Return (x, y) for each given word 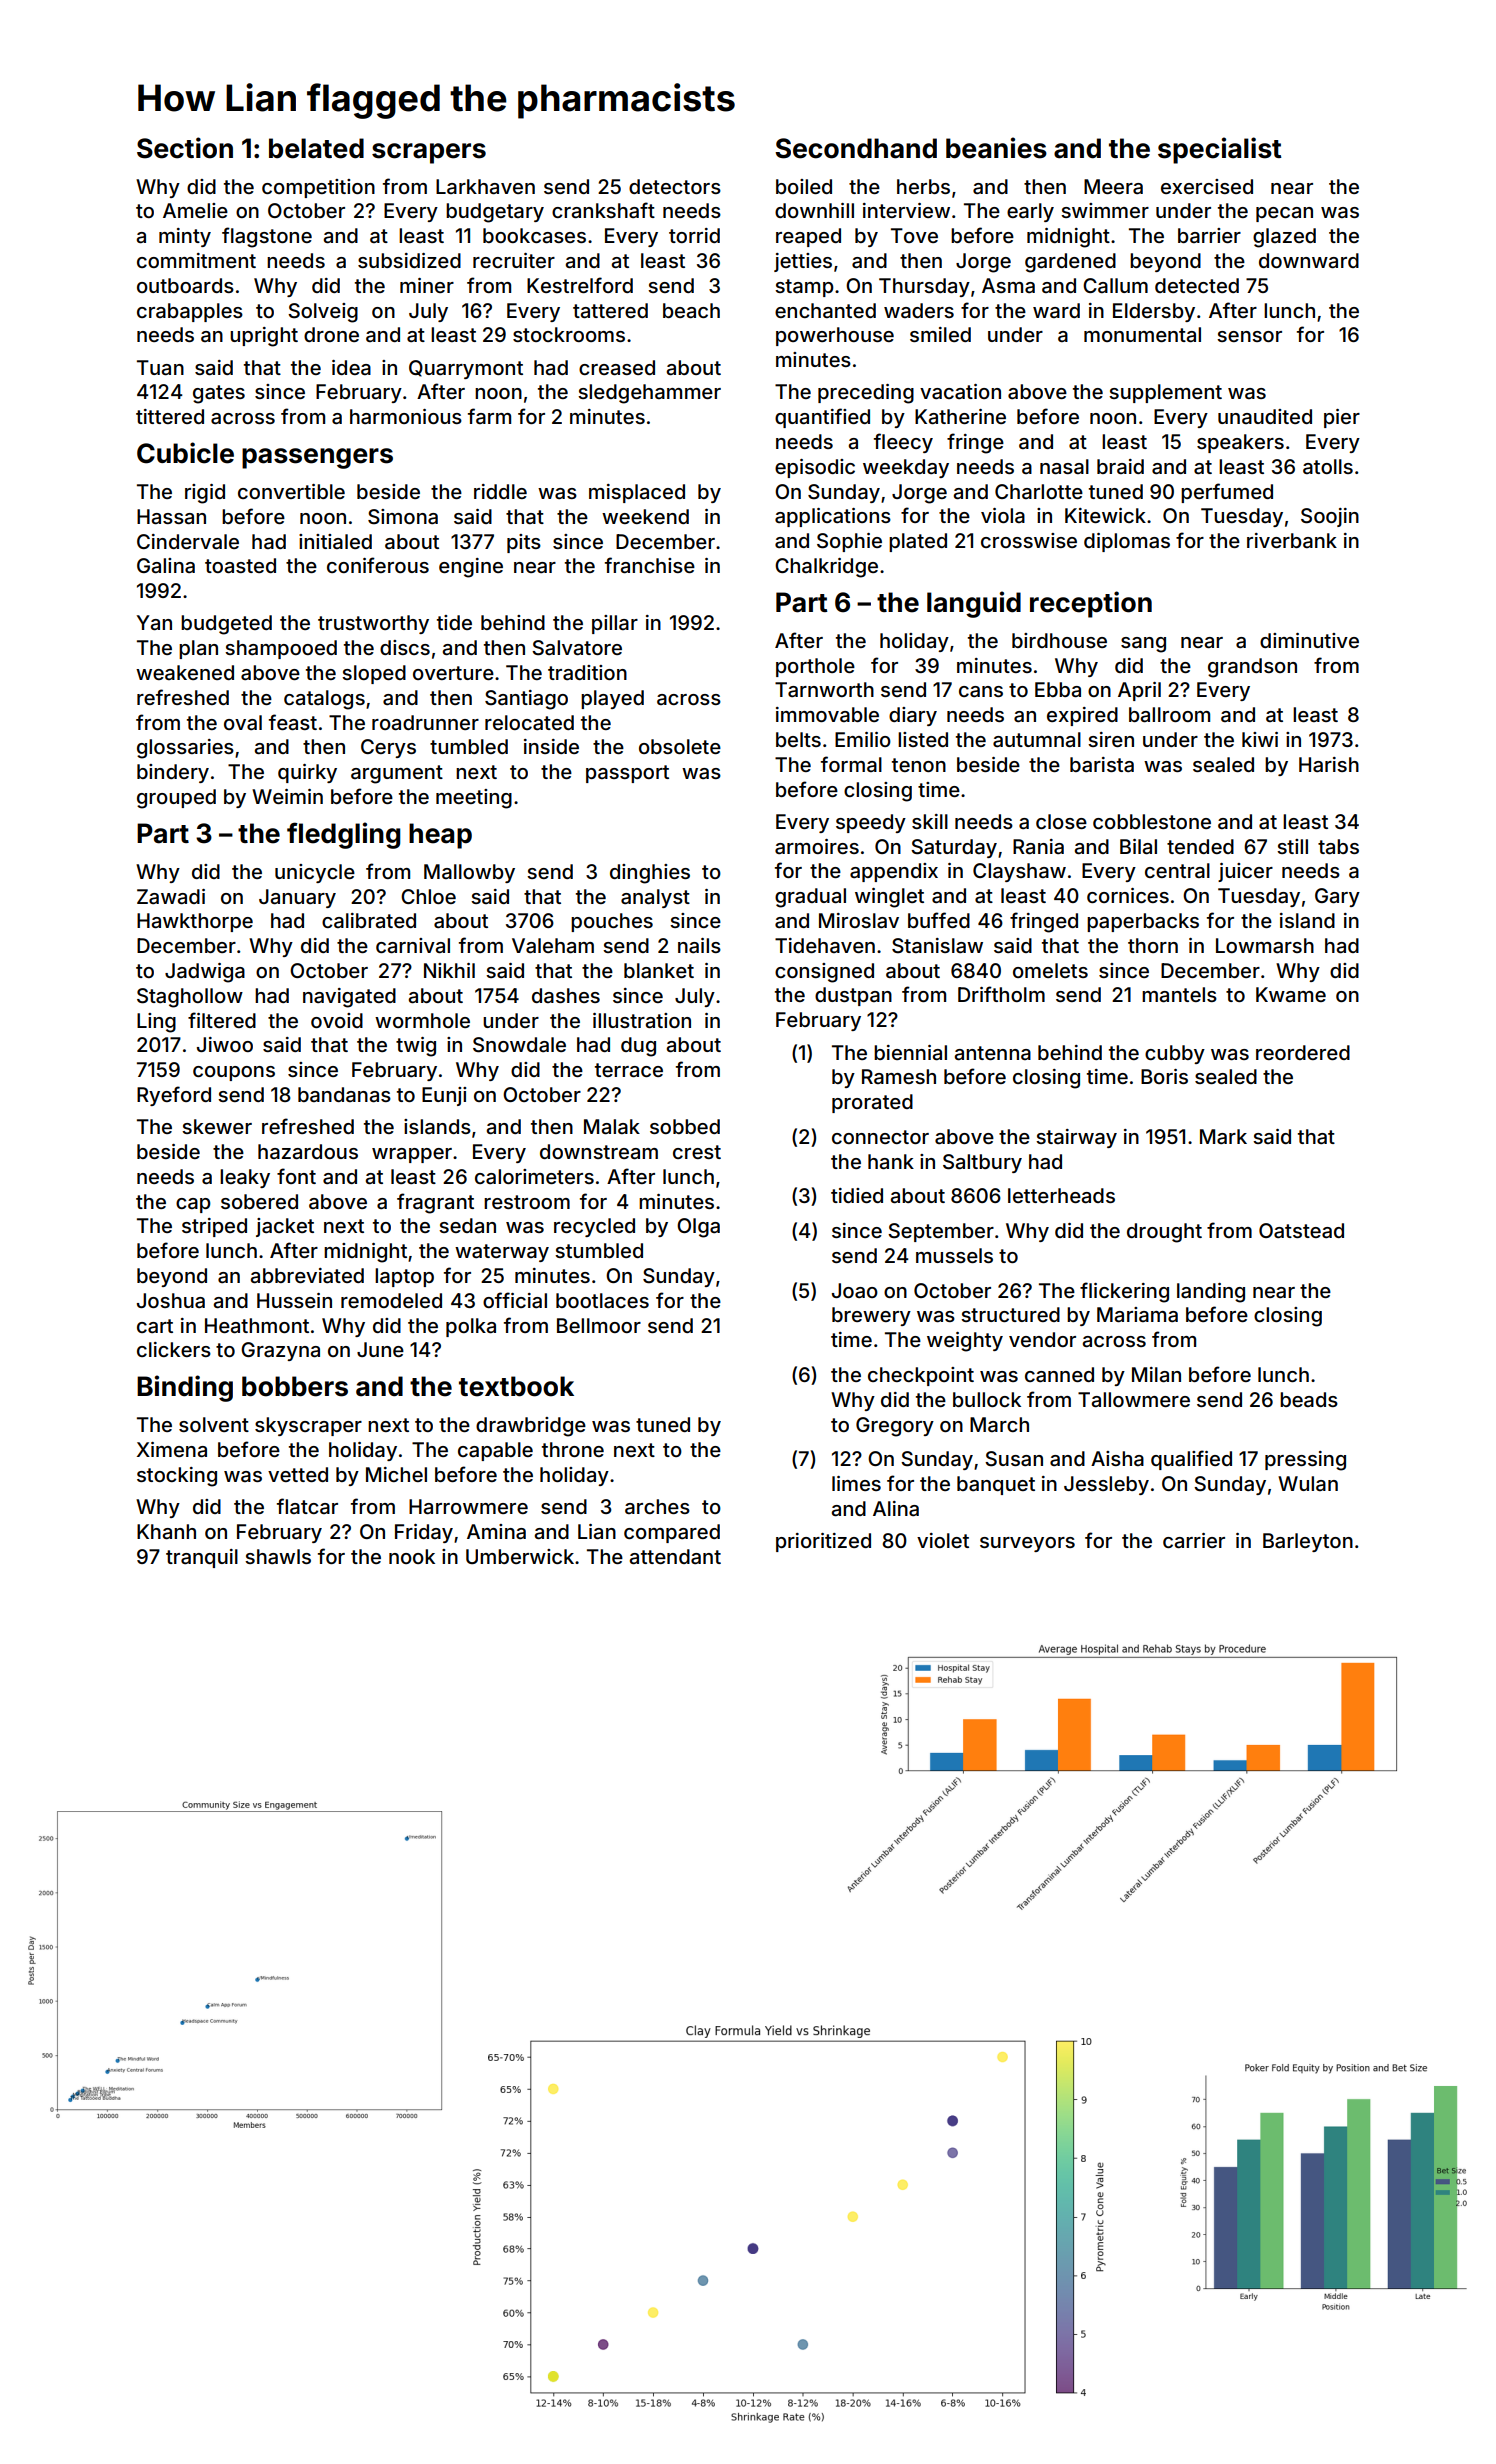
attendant (675, 1556)
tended (1200, 846)
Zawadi (171, 896)
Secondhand (856, 148)
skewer (217, 1126)
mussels (954, 1255)
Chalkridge (826, 568)
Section (185, 148)
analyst (655, 898)
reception (1091, 604)
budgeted (226, 625)
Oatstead (1301, 1230)
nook (412, 1556)
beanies (996, 148)
